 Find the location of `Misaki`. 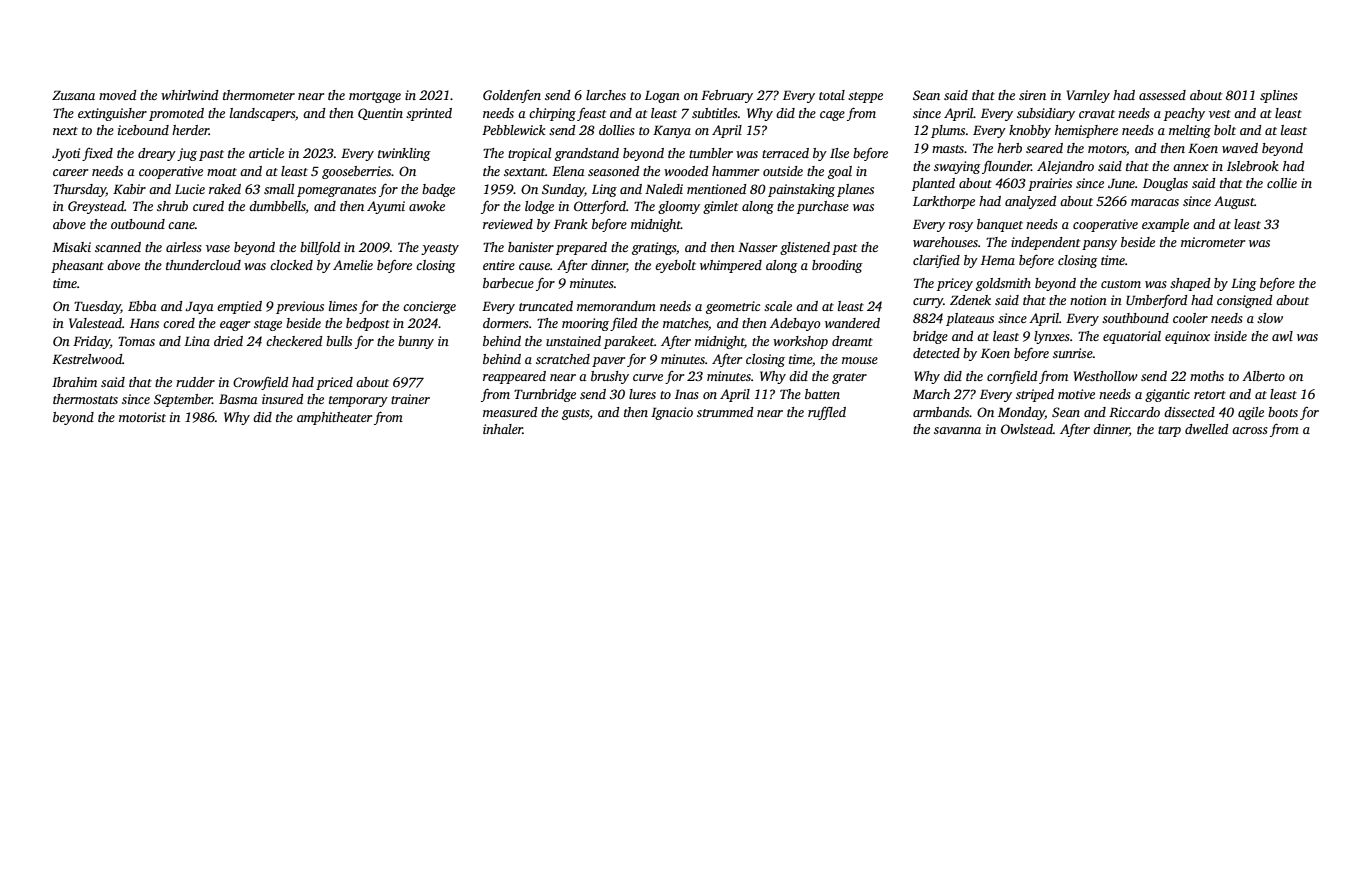

Misaki is located at coordinates (71, 247).
